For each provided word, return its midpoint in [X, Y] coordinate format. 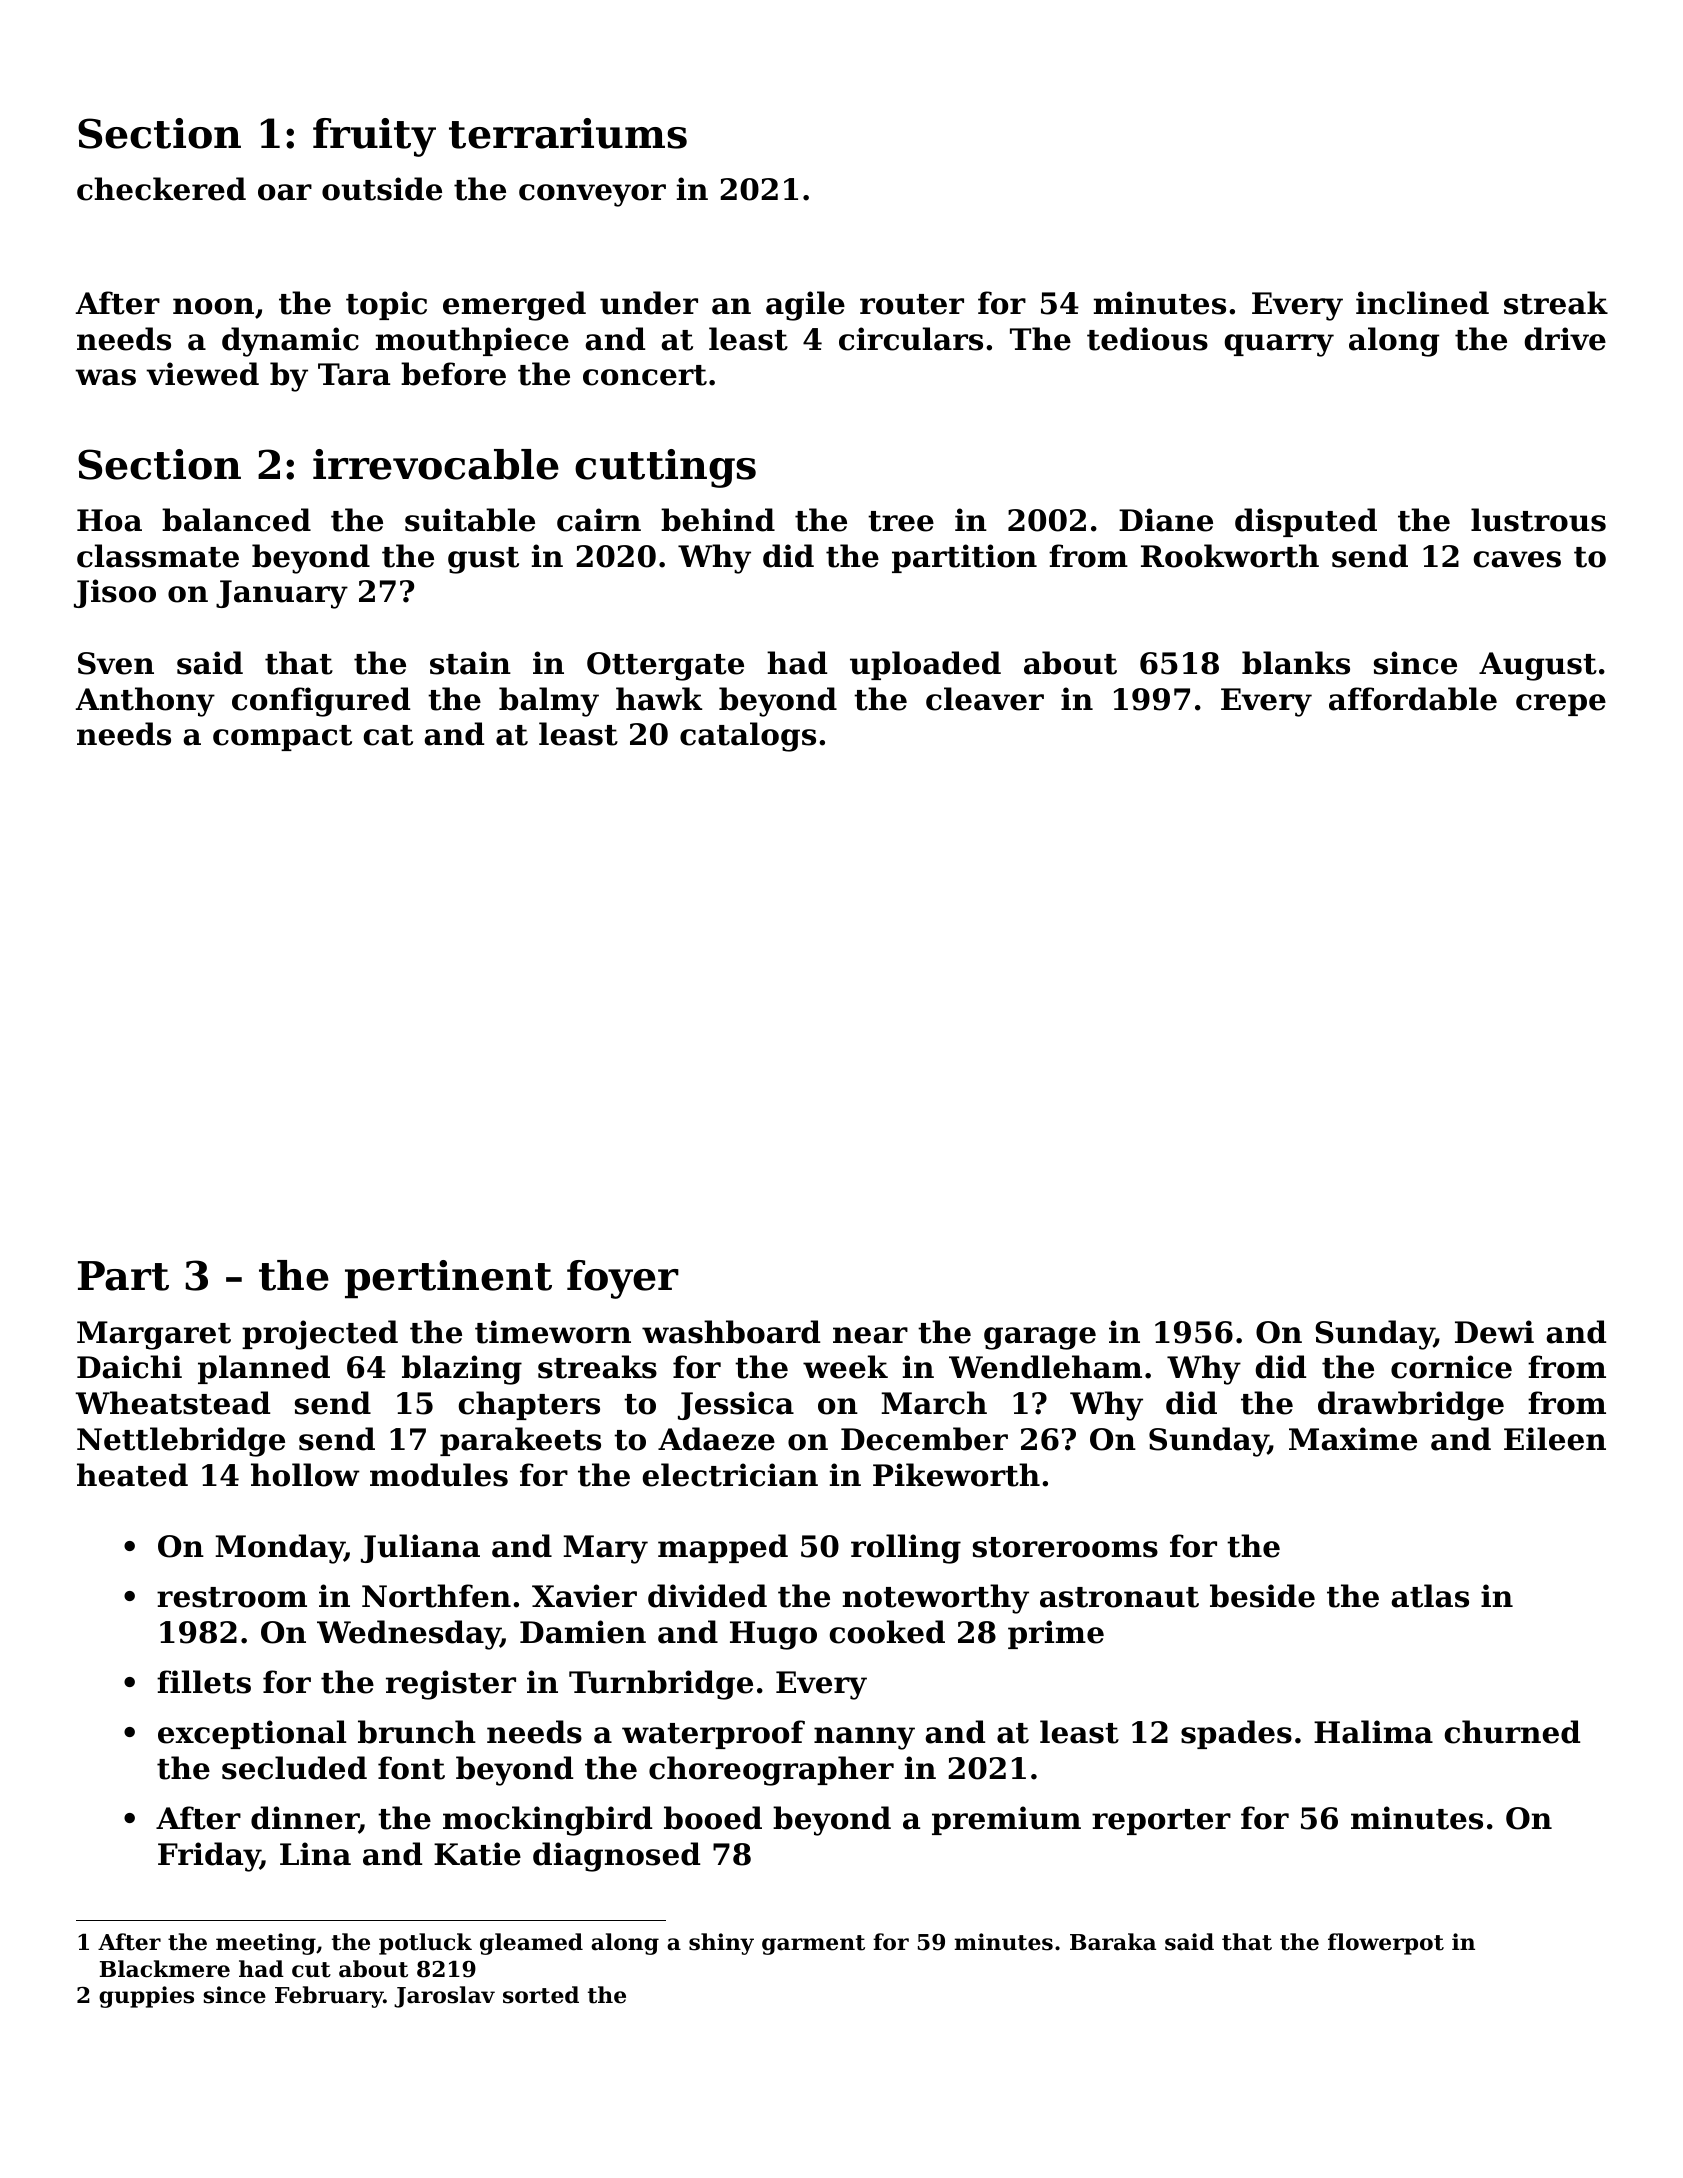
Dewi [1494, 1332]
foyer [623, 1279]
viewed [202, 374]
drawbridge [1411, 1406]
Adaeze [716, 1439]
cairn [599, 520]
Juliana [420, 1548]
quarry [1279, 345]
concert [645, 375]
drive [1565, 339]
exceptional [252, 1734]
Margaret [154, 1335]
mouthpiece [472, 341]
